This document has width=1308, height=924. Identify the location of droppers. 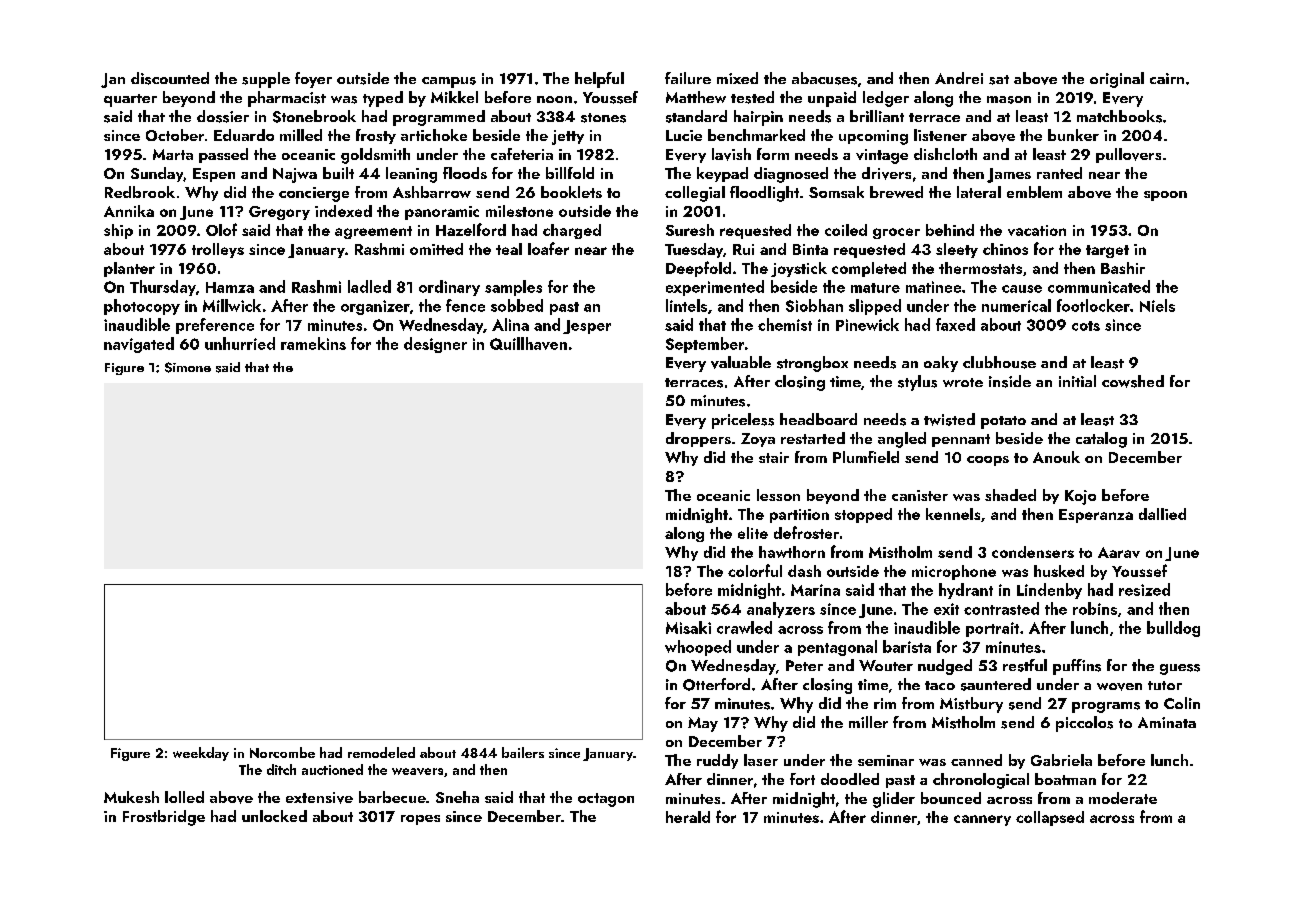
(698, 439).
